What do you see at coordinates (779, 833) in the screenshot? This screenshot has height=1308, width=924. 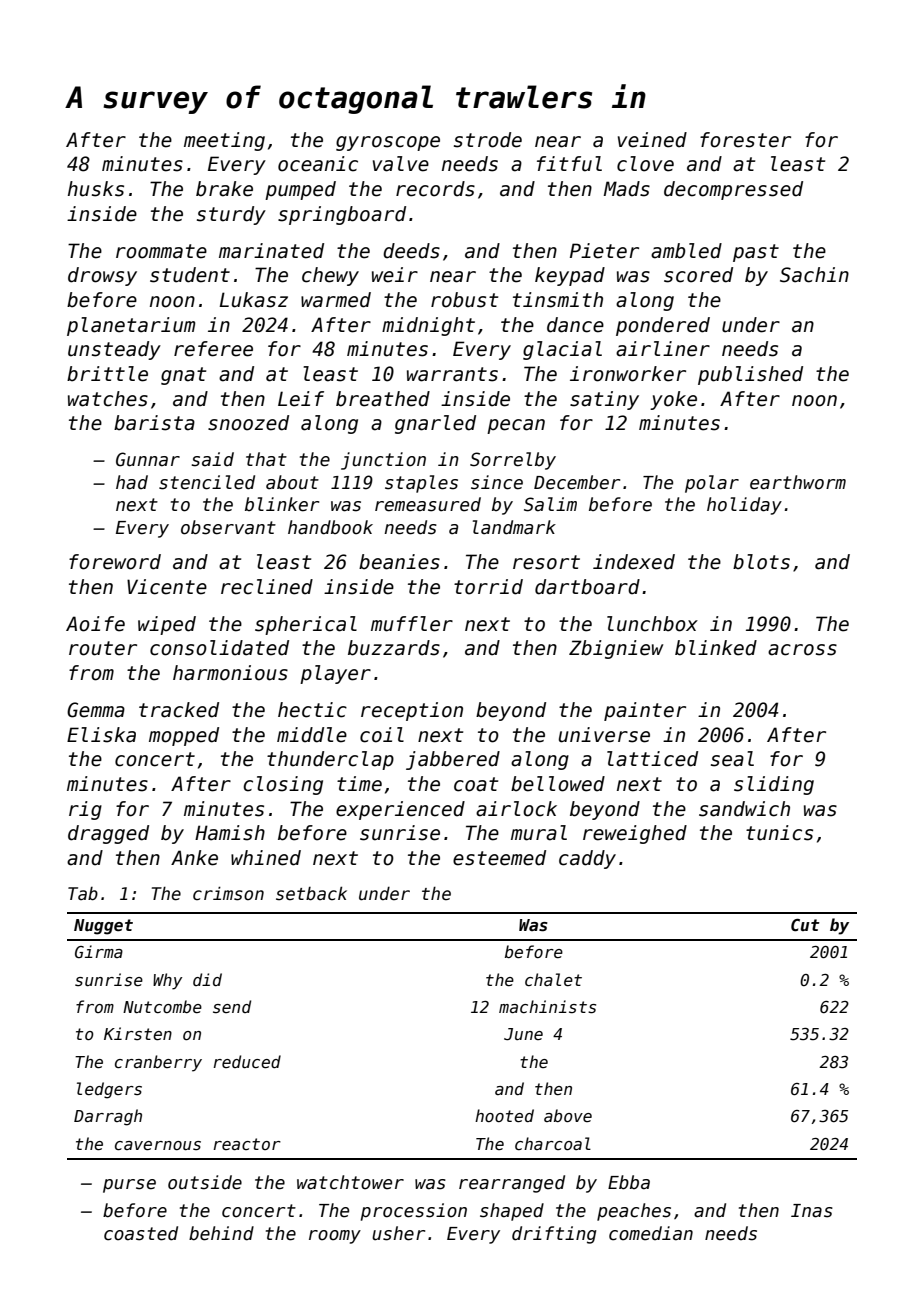 I see `tunics` at bounding box center [779, 833].
